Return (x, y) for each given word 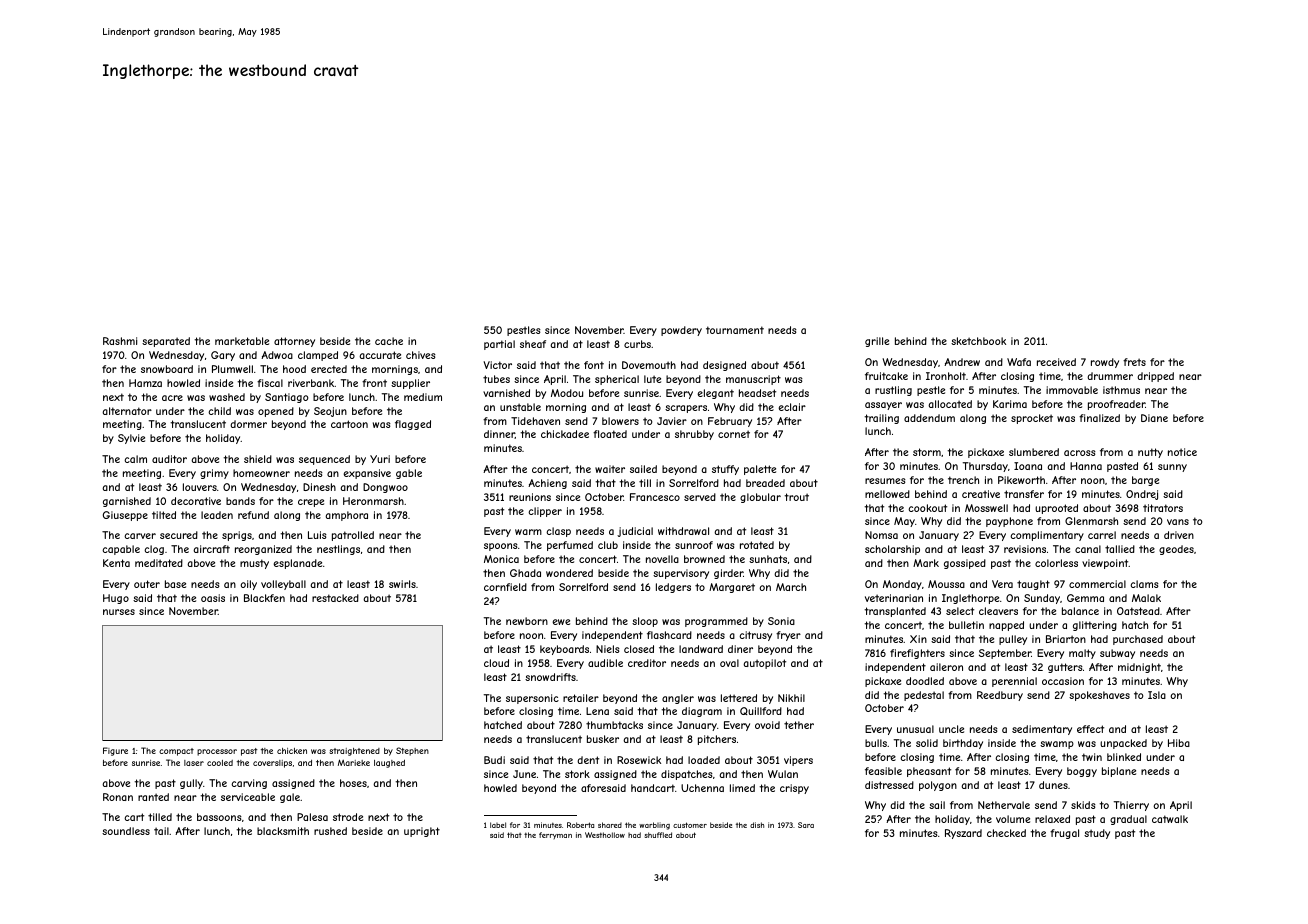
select (960, 611)
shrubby (694, 435)
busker (603, 739)
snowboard (167, 369)
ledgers (673, 588)
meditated (159, 563)
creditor (647, 663)
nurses (119, 612)
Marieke (354, 762)
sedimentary (1042, 730)
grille (877, 342)
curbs (637, 344)
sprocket (1032, 419)
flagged (413, 425)
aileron (946, 667)
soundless (126, 831)
